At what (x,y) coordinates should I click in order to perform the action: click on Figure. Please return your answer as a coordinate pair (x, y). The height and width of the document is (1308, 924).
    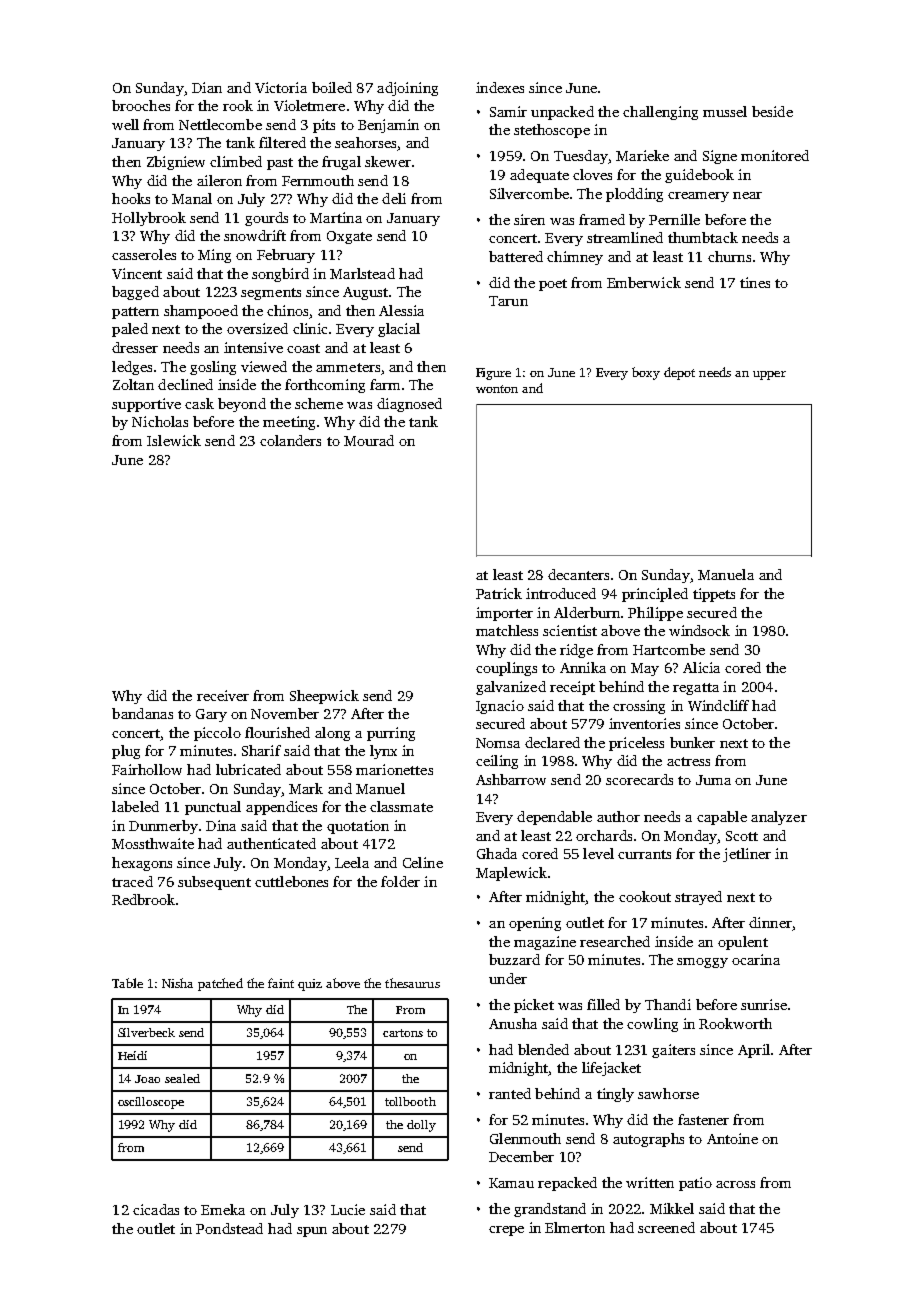
    Looking at the image, I should click on (493, 374).
